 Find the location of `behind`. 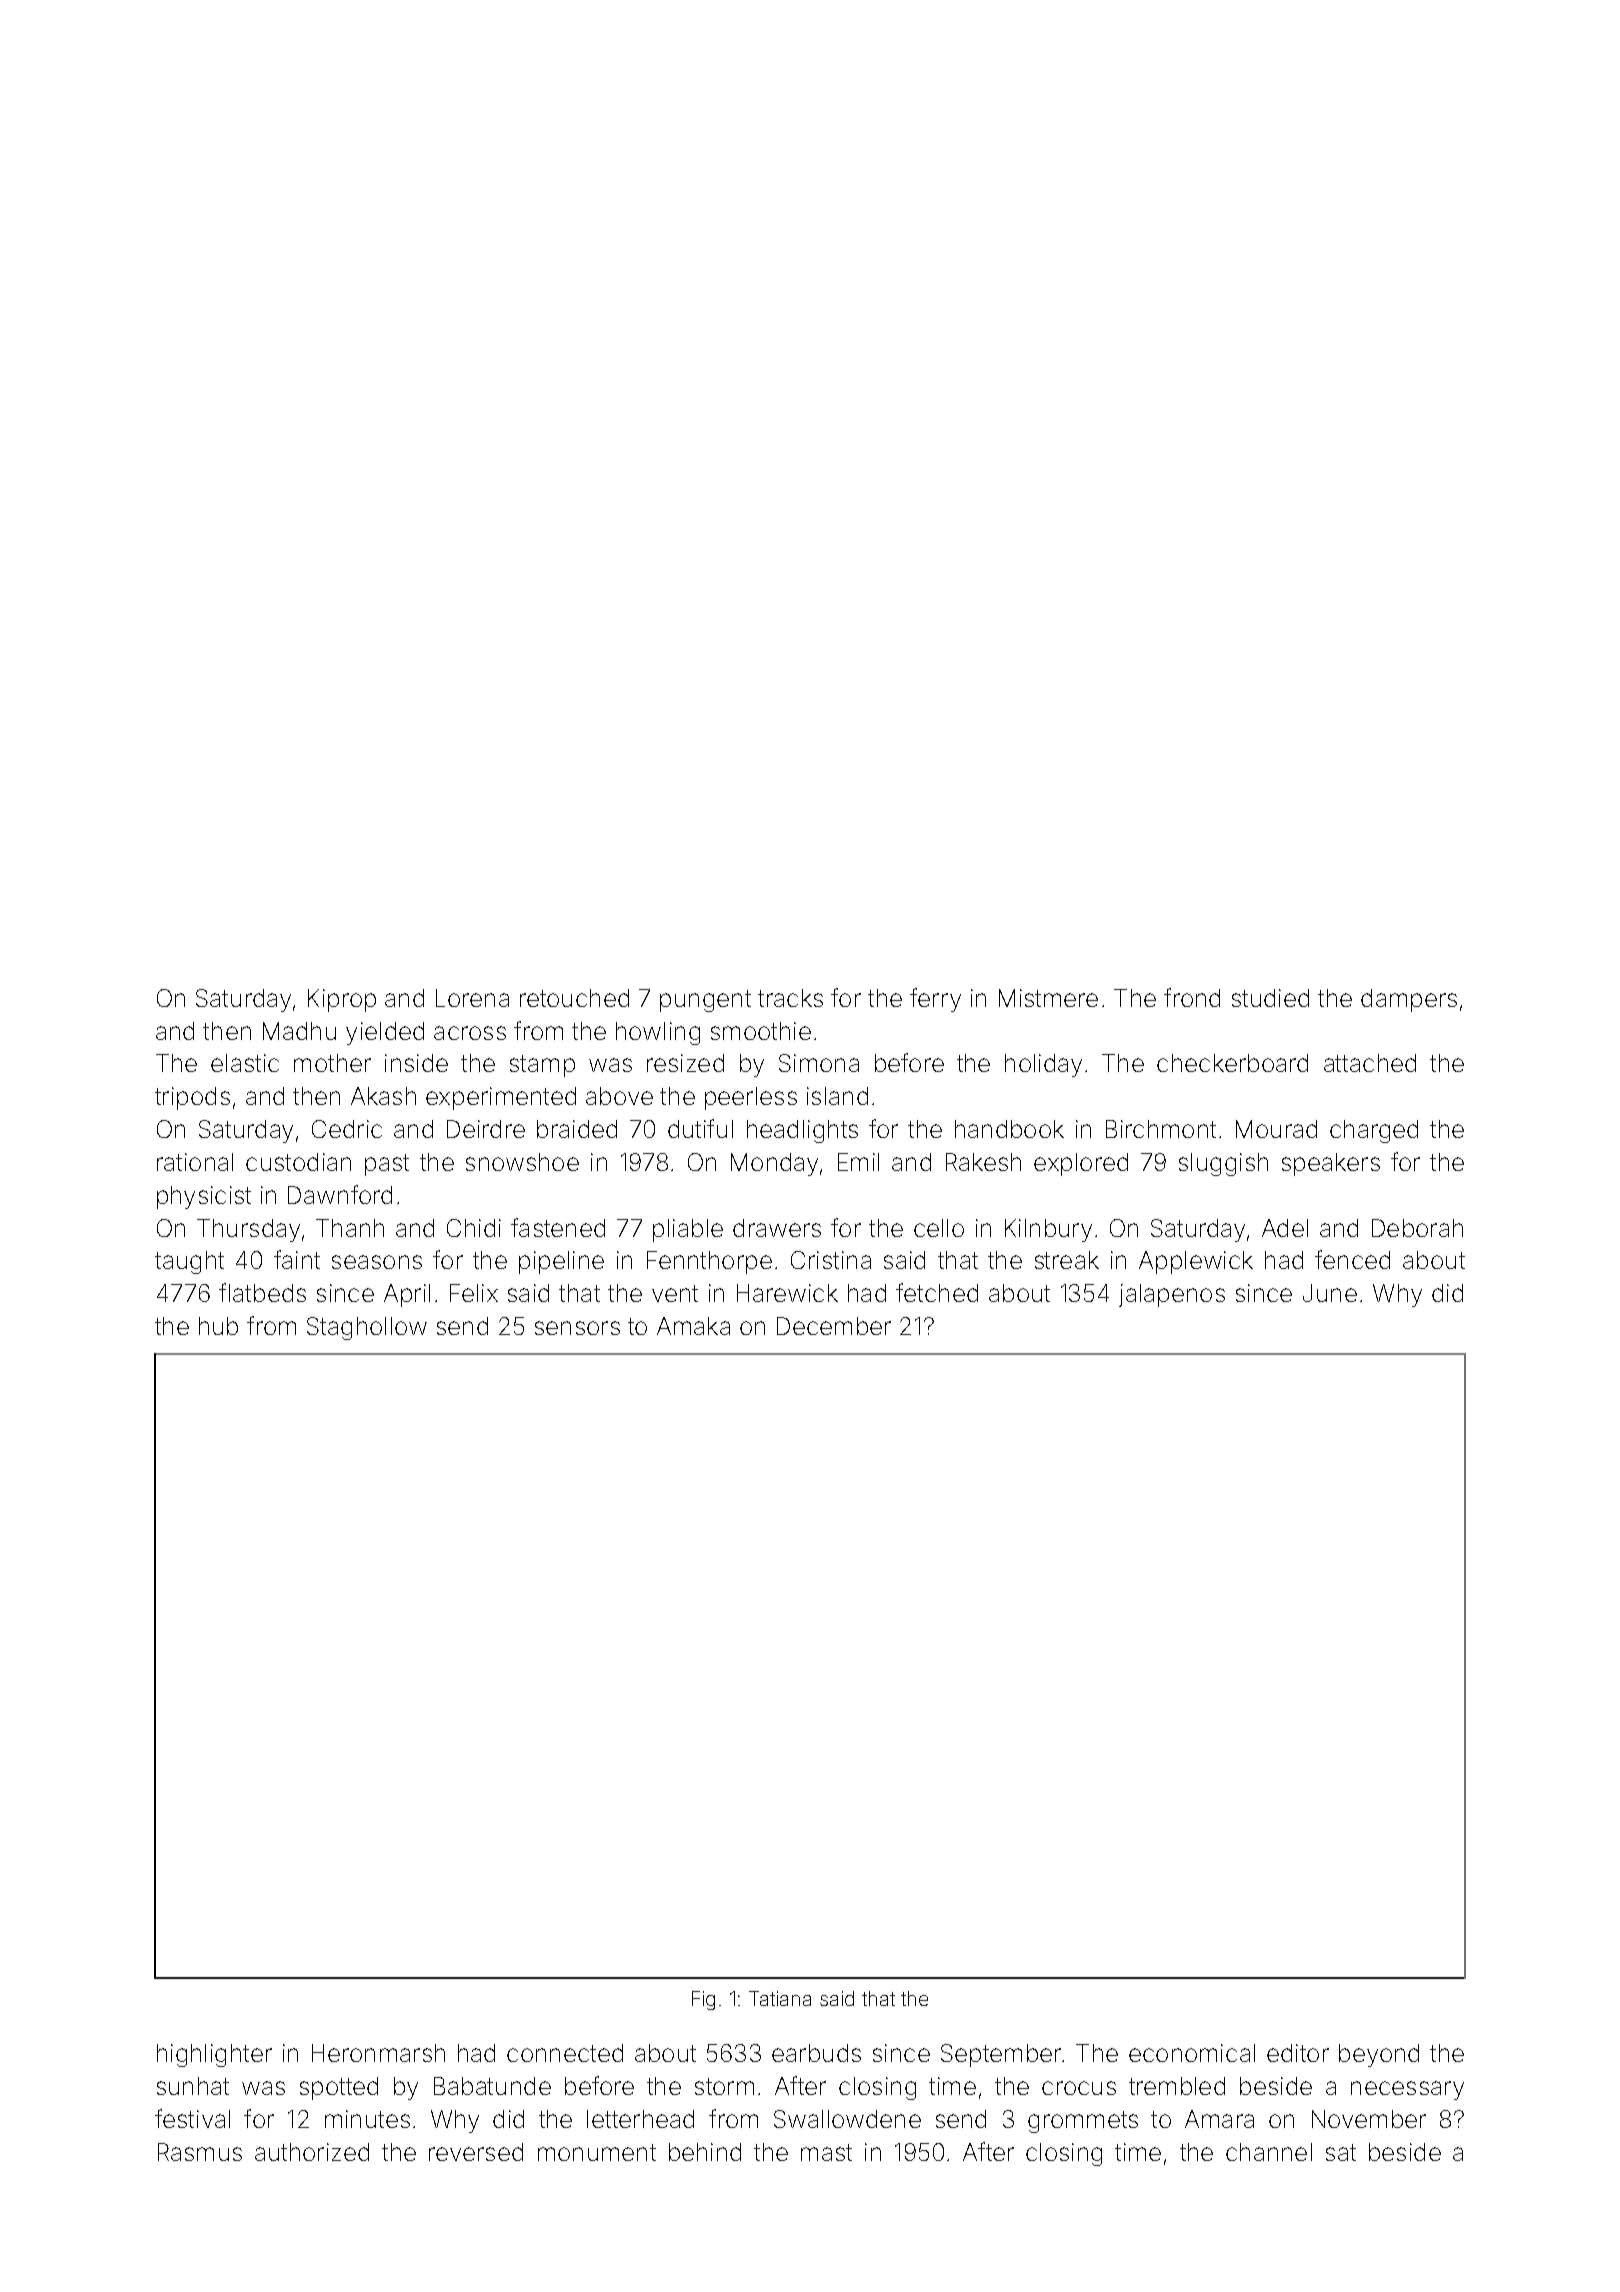

behind is located at coordinates (705, 2152).
